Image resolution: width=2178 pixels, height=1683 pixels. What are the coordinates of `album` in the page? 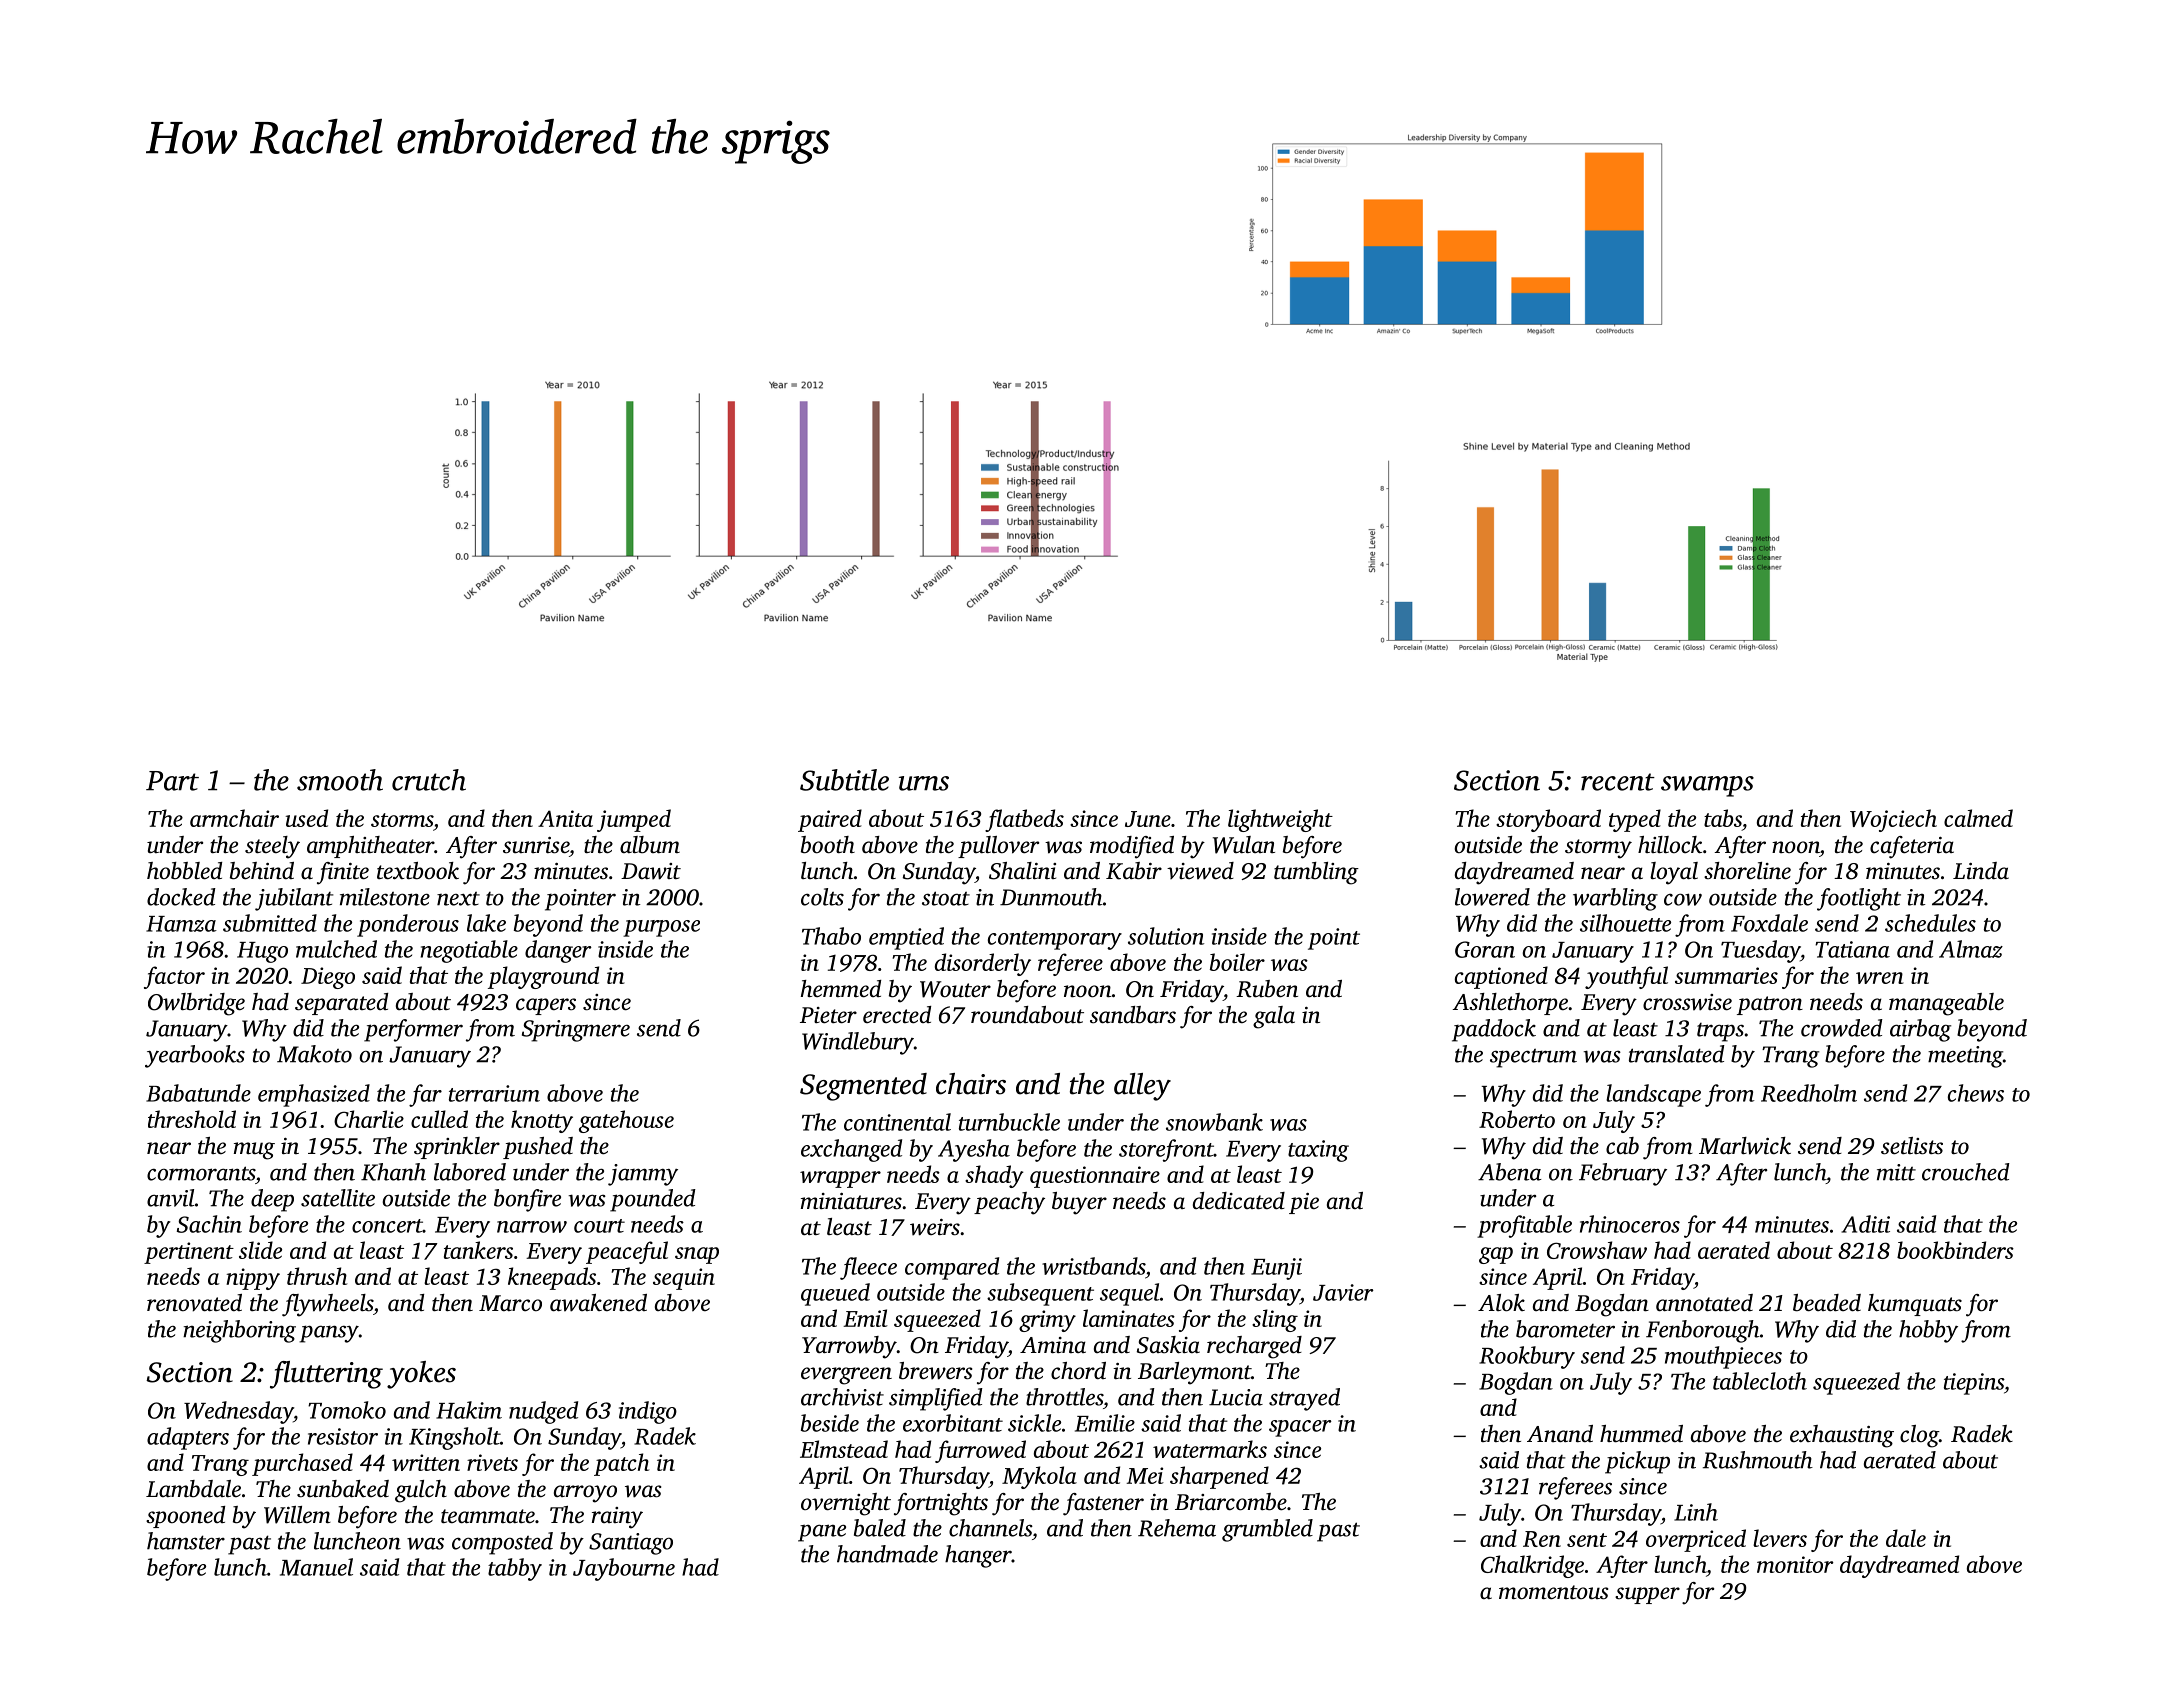 It's located at (650, 845).
